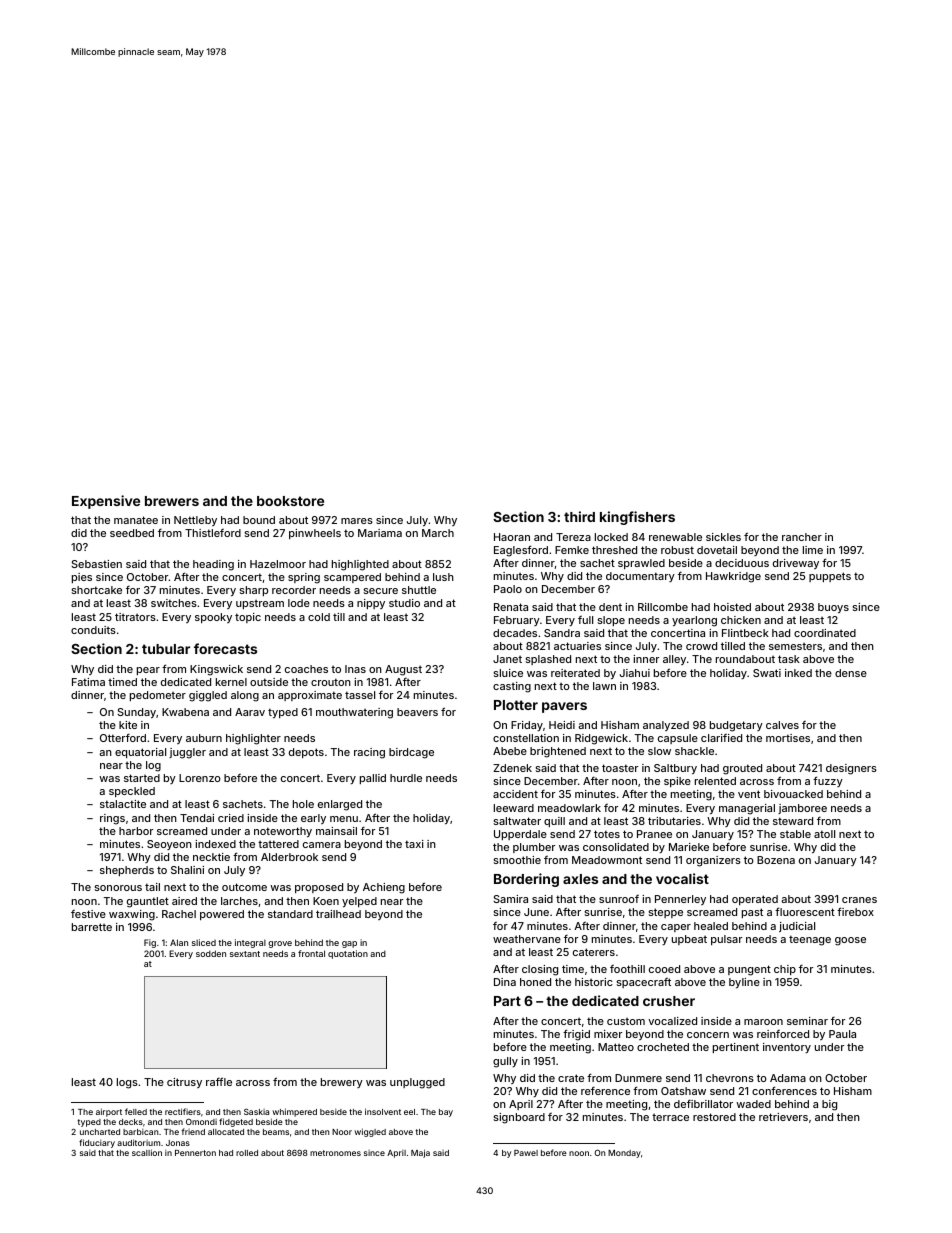 The height and width of the screenshot is (1233, 952). What do you see at coordinates (250, 712) in the screenshot?
I see `Aarav` at bounding box center [250, 712].
